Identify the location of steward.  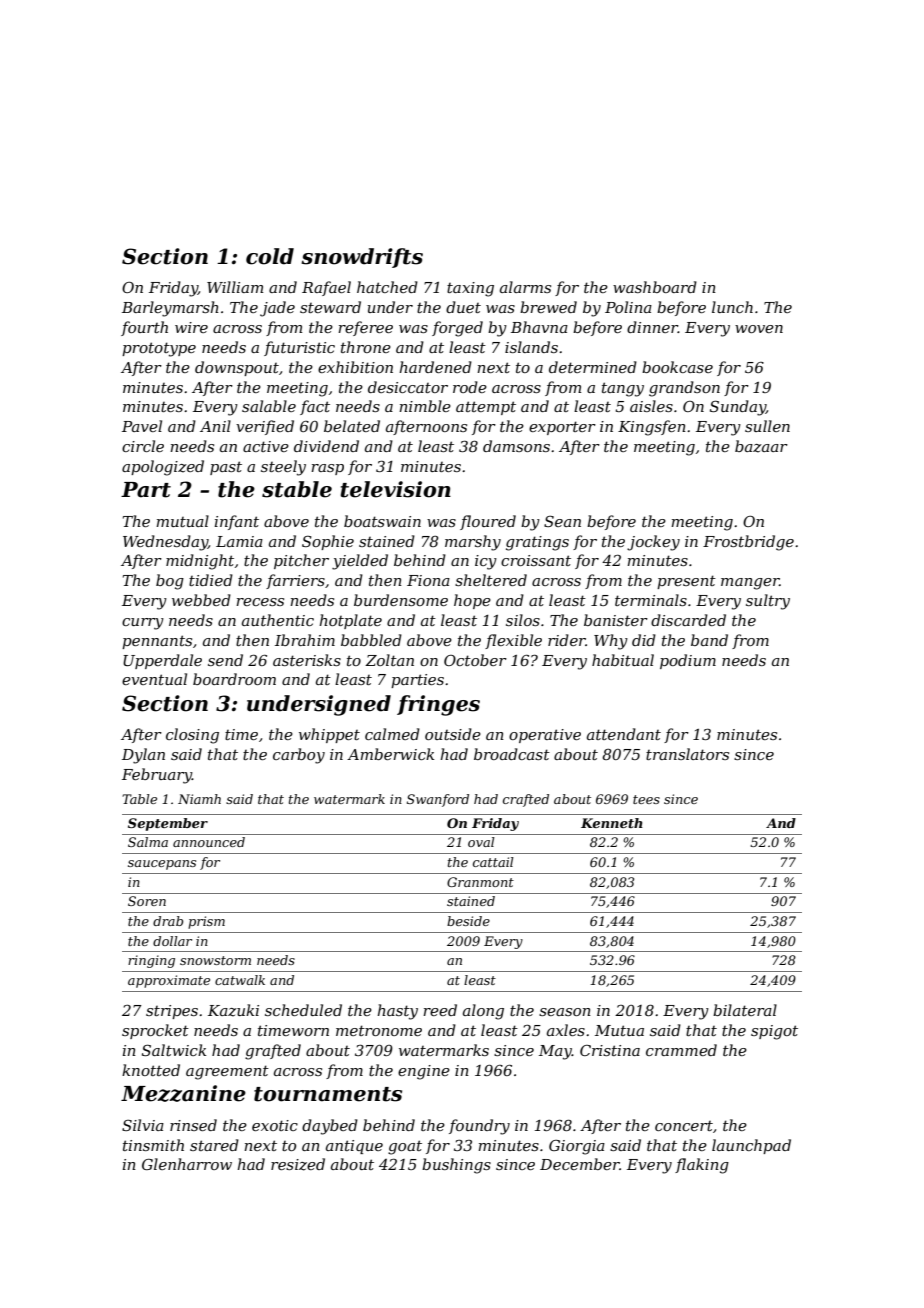
(330, 307).
